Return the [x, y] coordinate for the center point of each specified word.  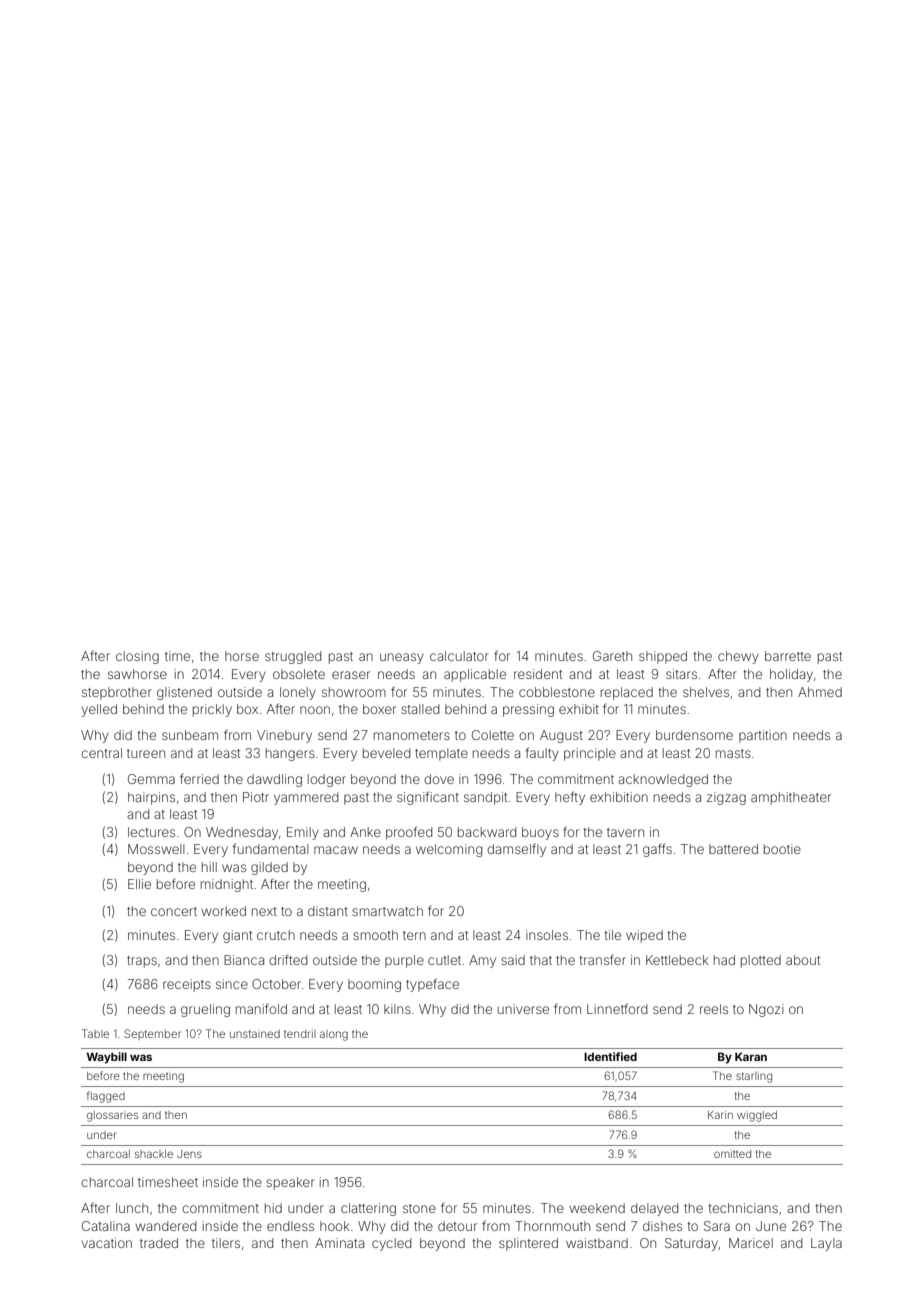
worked [223, 911]
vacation [107, 1243]
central [101, 753]
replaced [627, 693]
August [561, 736]
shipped [663, 657]
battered [733, 849]
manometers [412, 735]
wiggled [757, 1116]
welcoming [449, 850]
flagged [106, 1097]
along [334, 1035]
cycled [391, 1244]
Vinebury [284, 736]
